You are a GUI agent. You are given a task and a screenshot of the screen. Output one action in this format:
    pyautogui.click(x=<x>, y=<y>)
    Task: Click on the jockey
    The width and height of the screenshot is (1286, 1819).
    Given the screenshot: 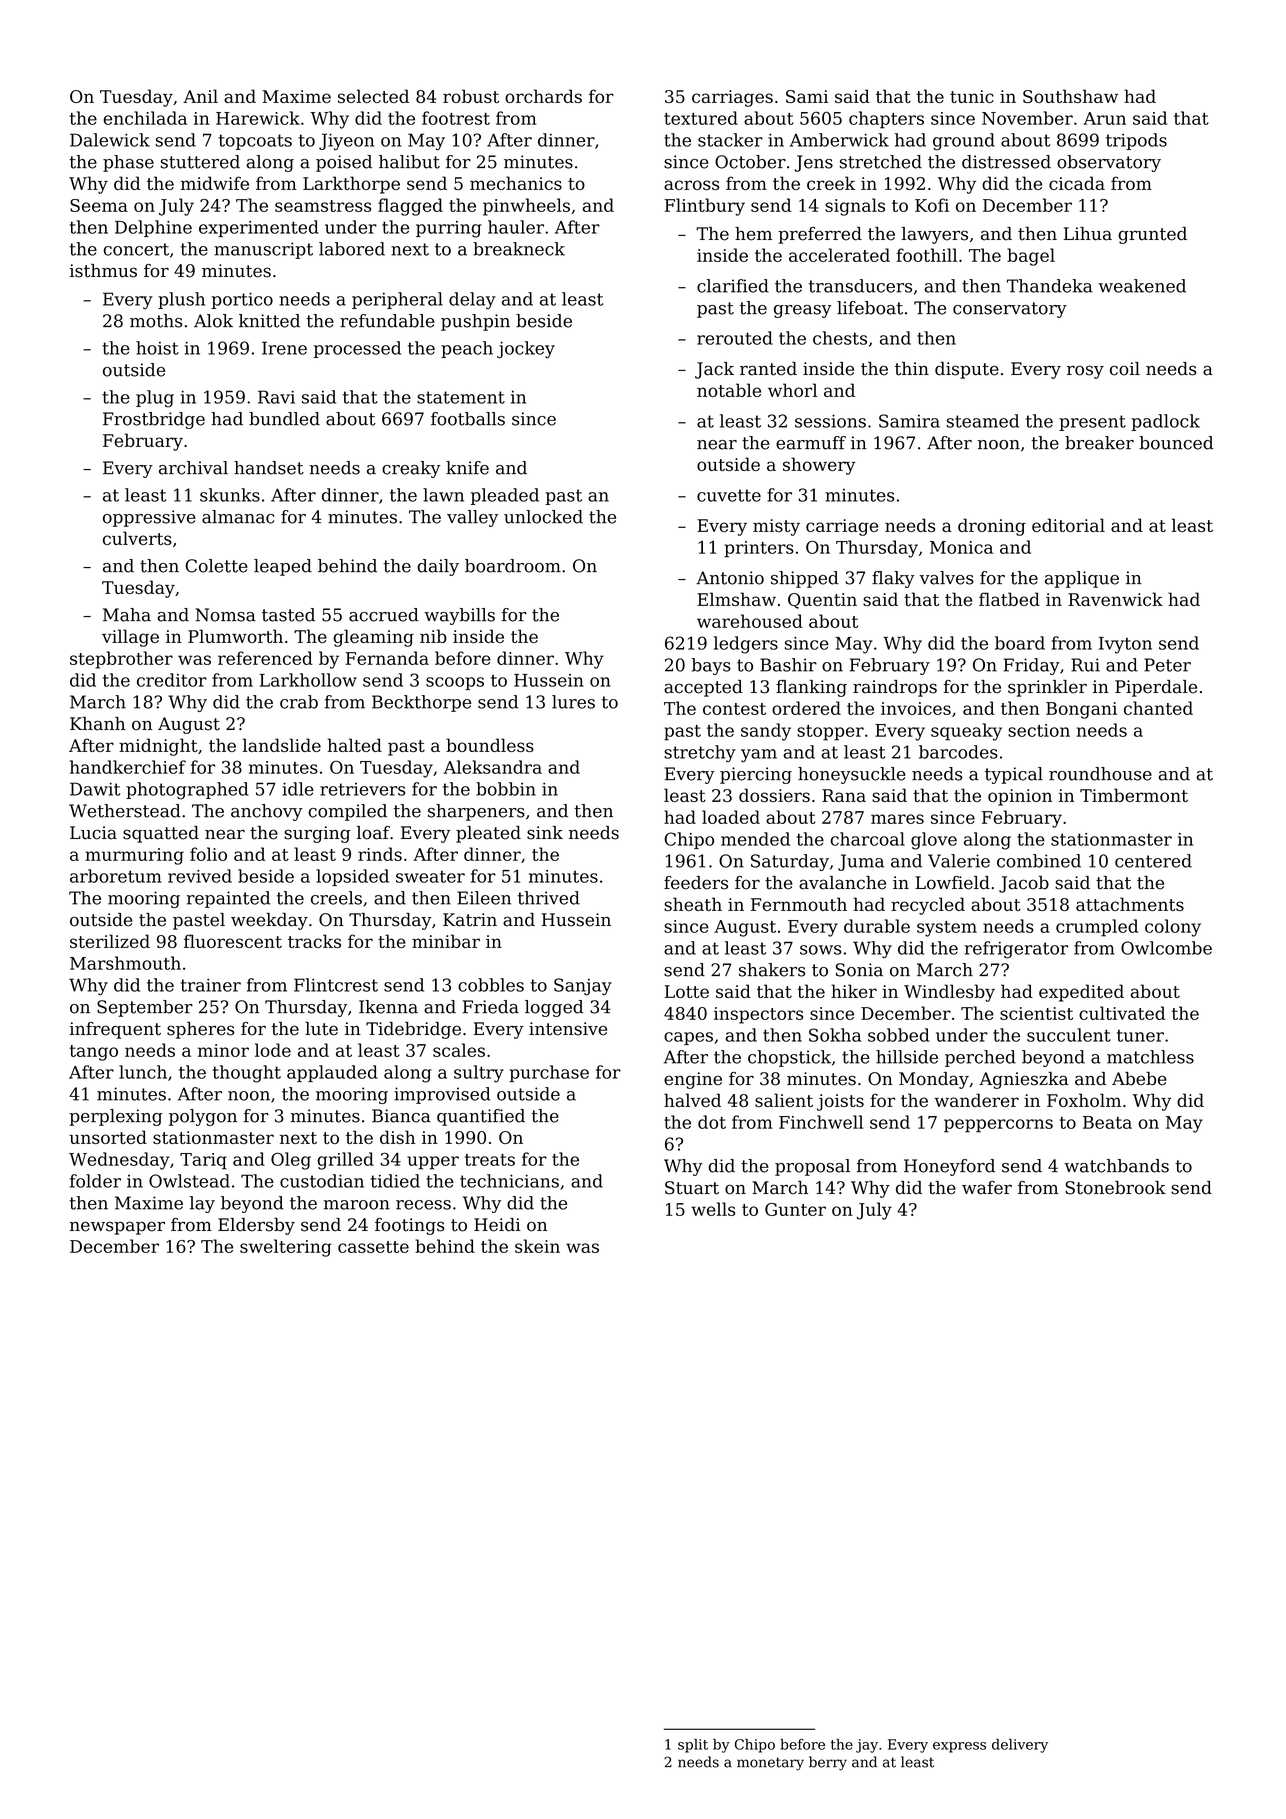 What is the action you would take?
    pyautogui.click(x=526, y=350)
